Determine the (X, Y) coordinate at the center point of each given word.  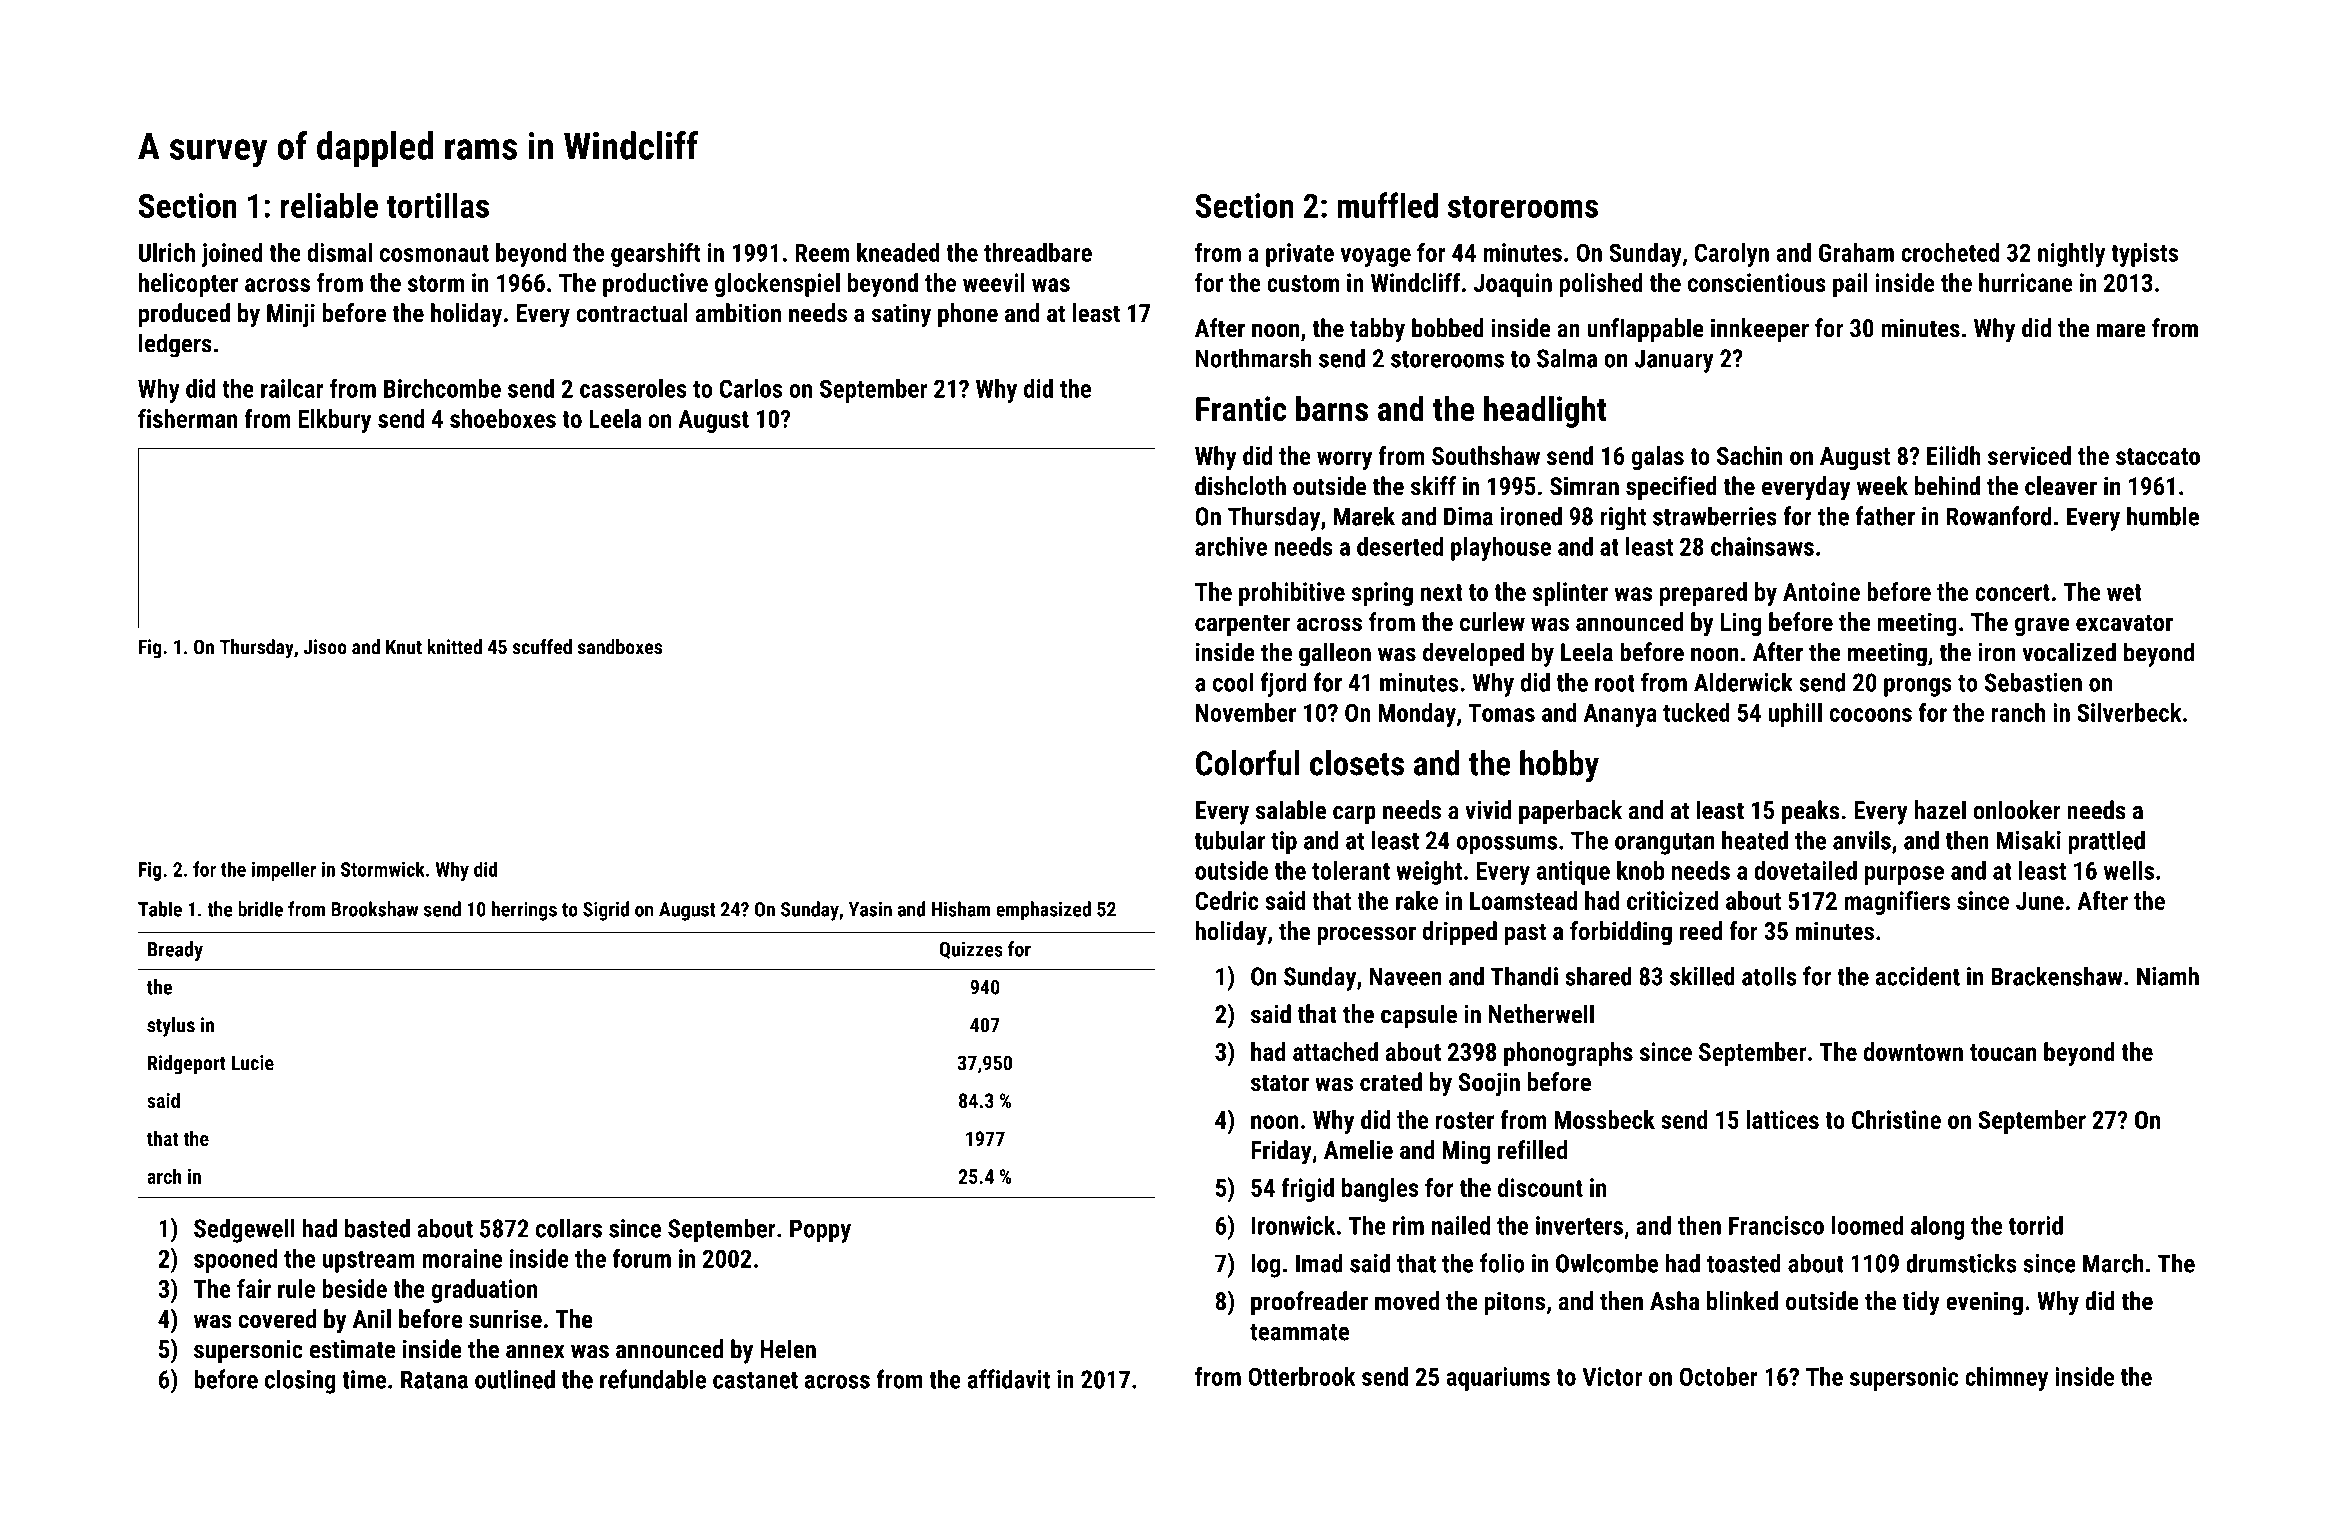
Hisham (961, 909)
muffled (1387, 205)
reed (1701, 931)
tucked (1696, 712)
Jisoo (325, 647)
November (1246, 712)
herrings (524, 911)
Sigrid (606, 911)
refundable (653, 1379)
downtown (1913, 1051)
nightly (2071, 255)
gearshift (655, 254)
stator (1280, 1083)
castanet (755, 1380)
